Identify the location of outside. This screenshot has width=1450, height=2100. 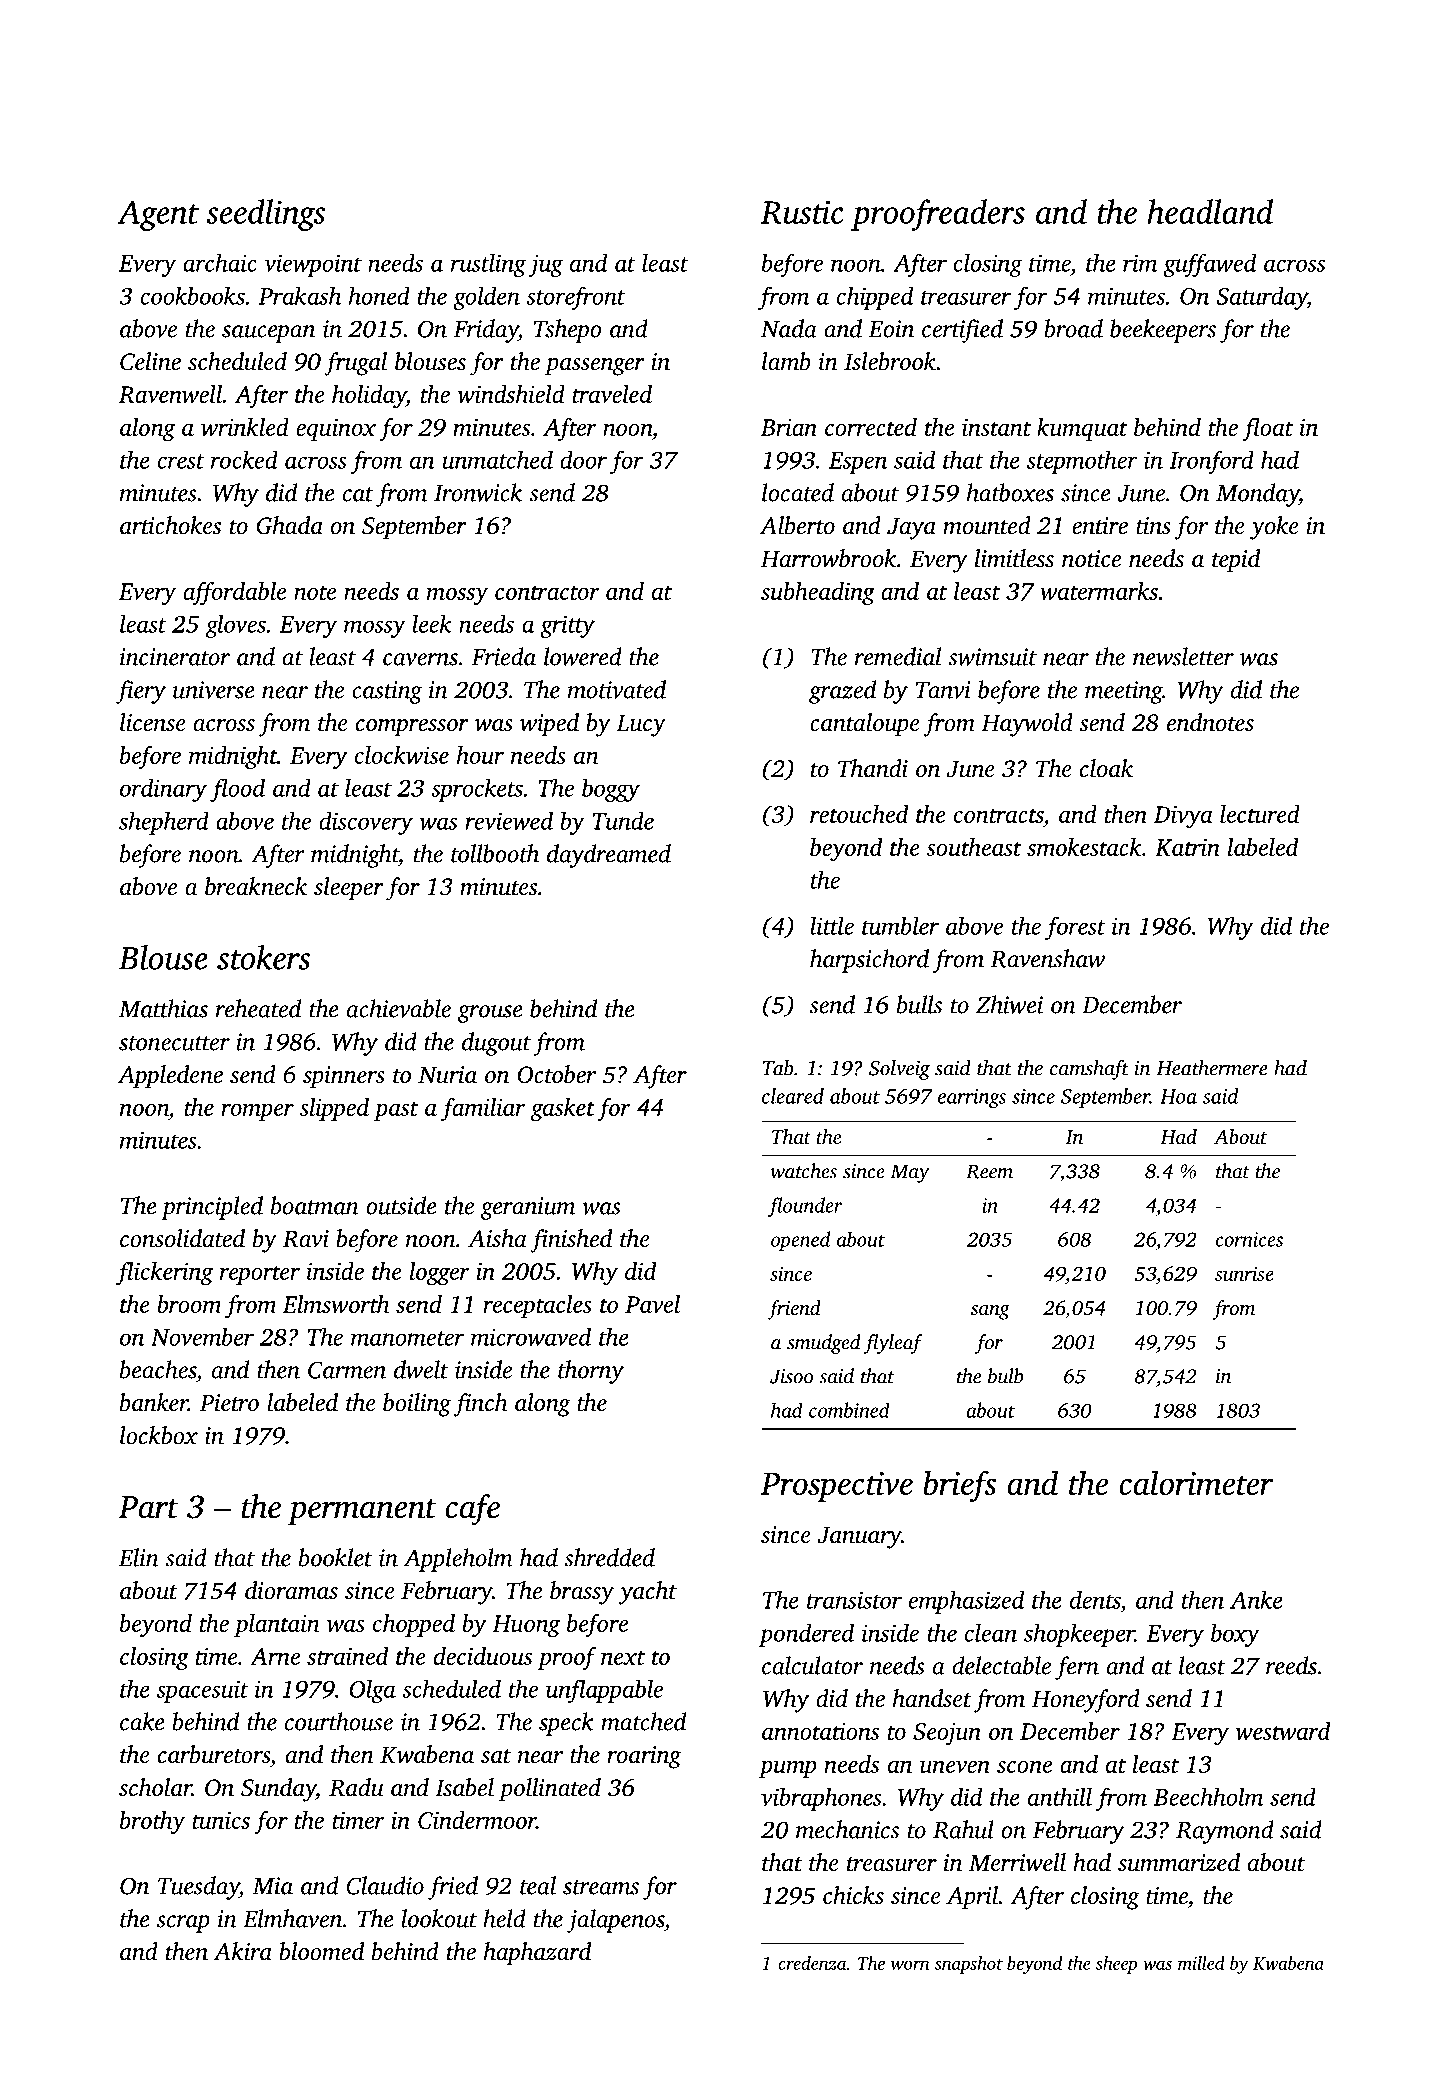
(401, 1205).
